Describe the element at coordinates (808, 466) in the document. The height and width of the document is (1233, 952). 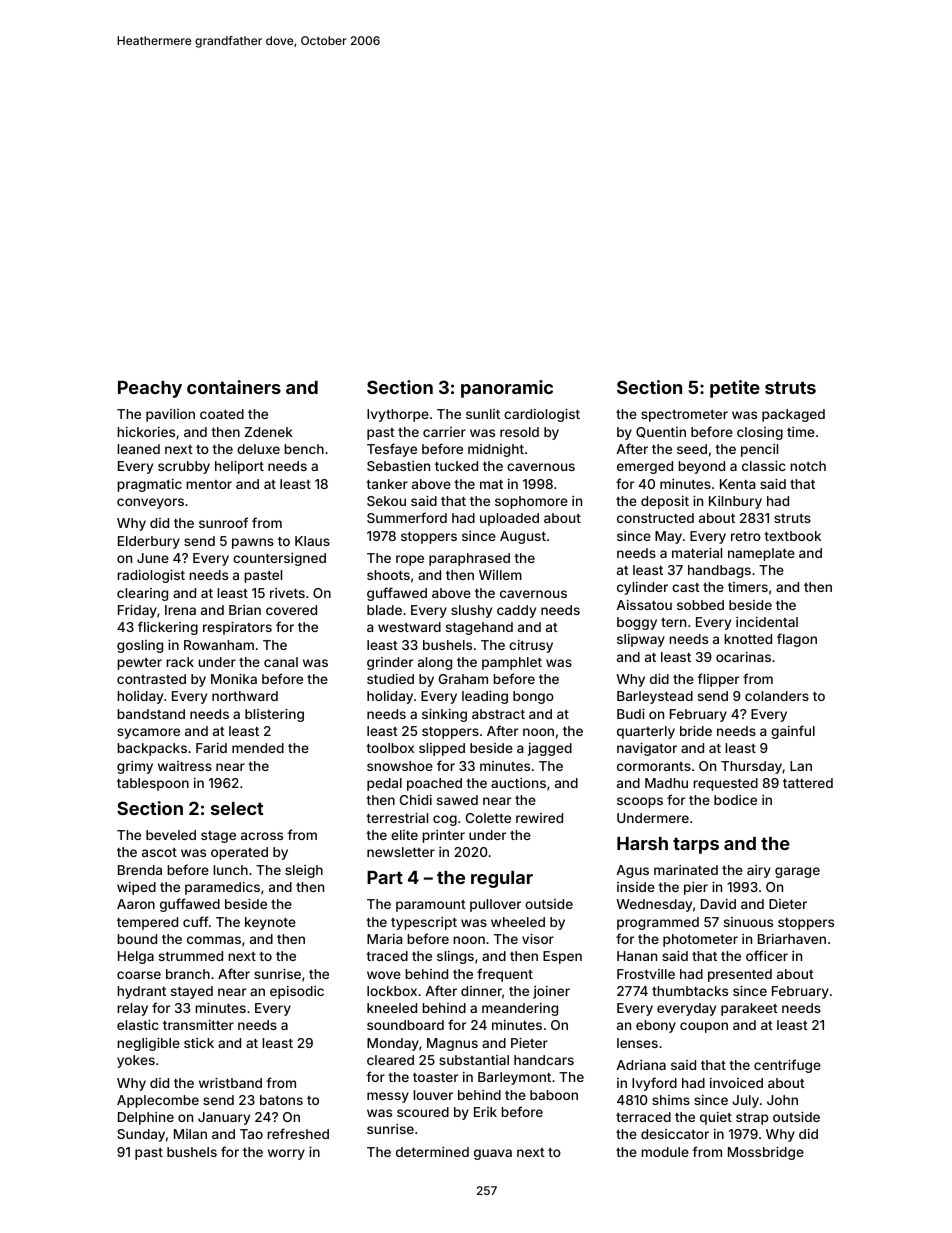
I see `notch` at that location.
